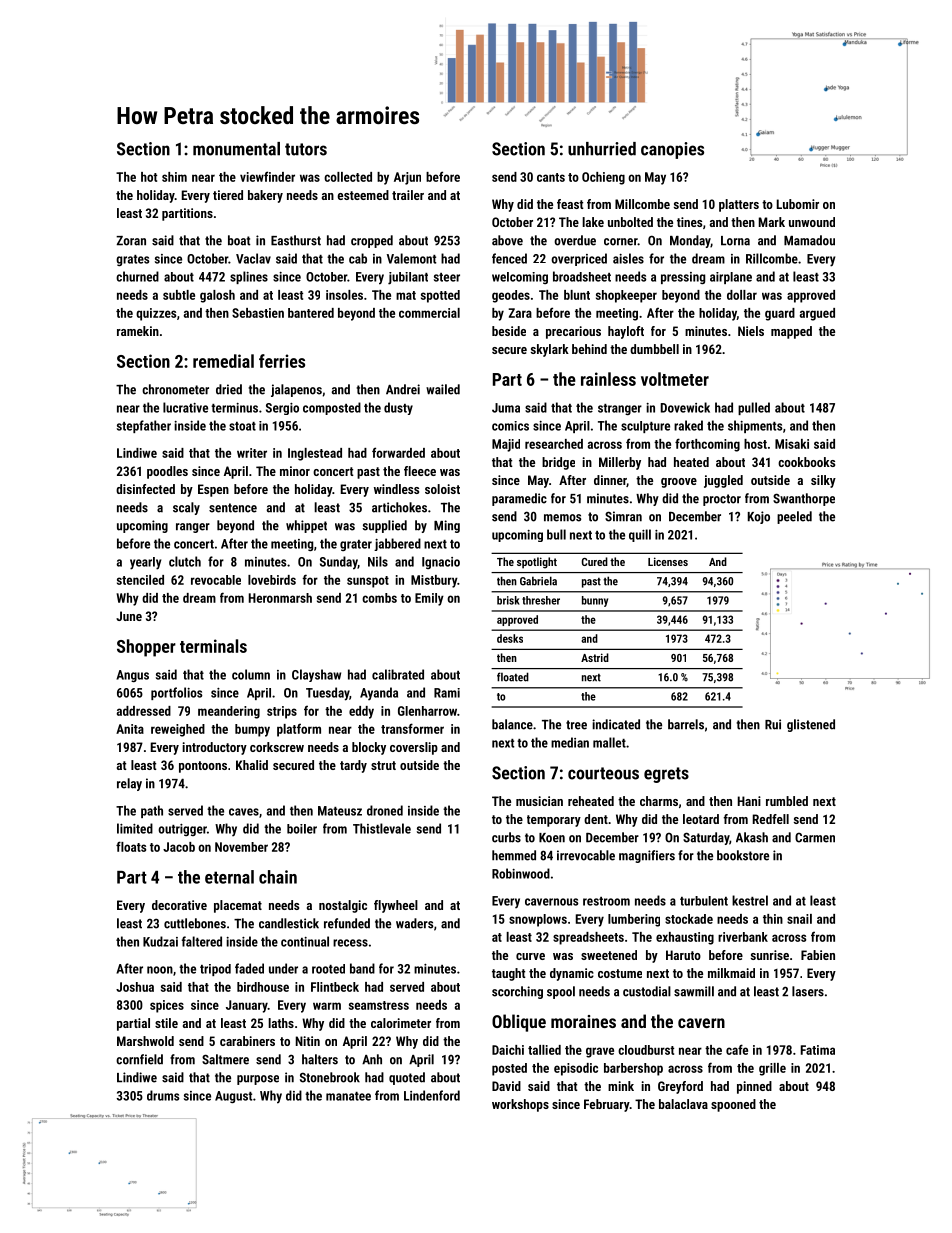  I want to click on spooned, so click(733, 1105).
